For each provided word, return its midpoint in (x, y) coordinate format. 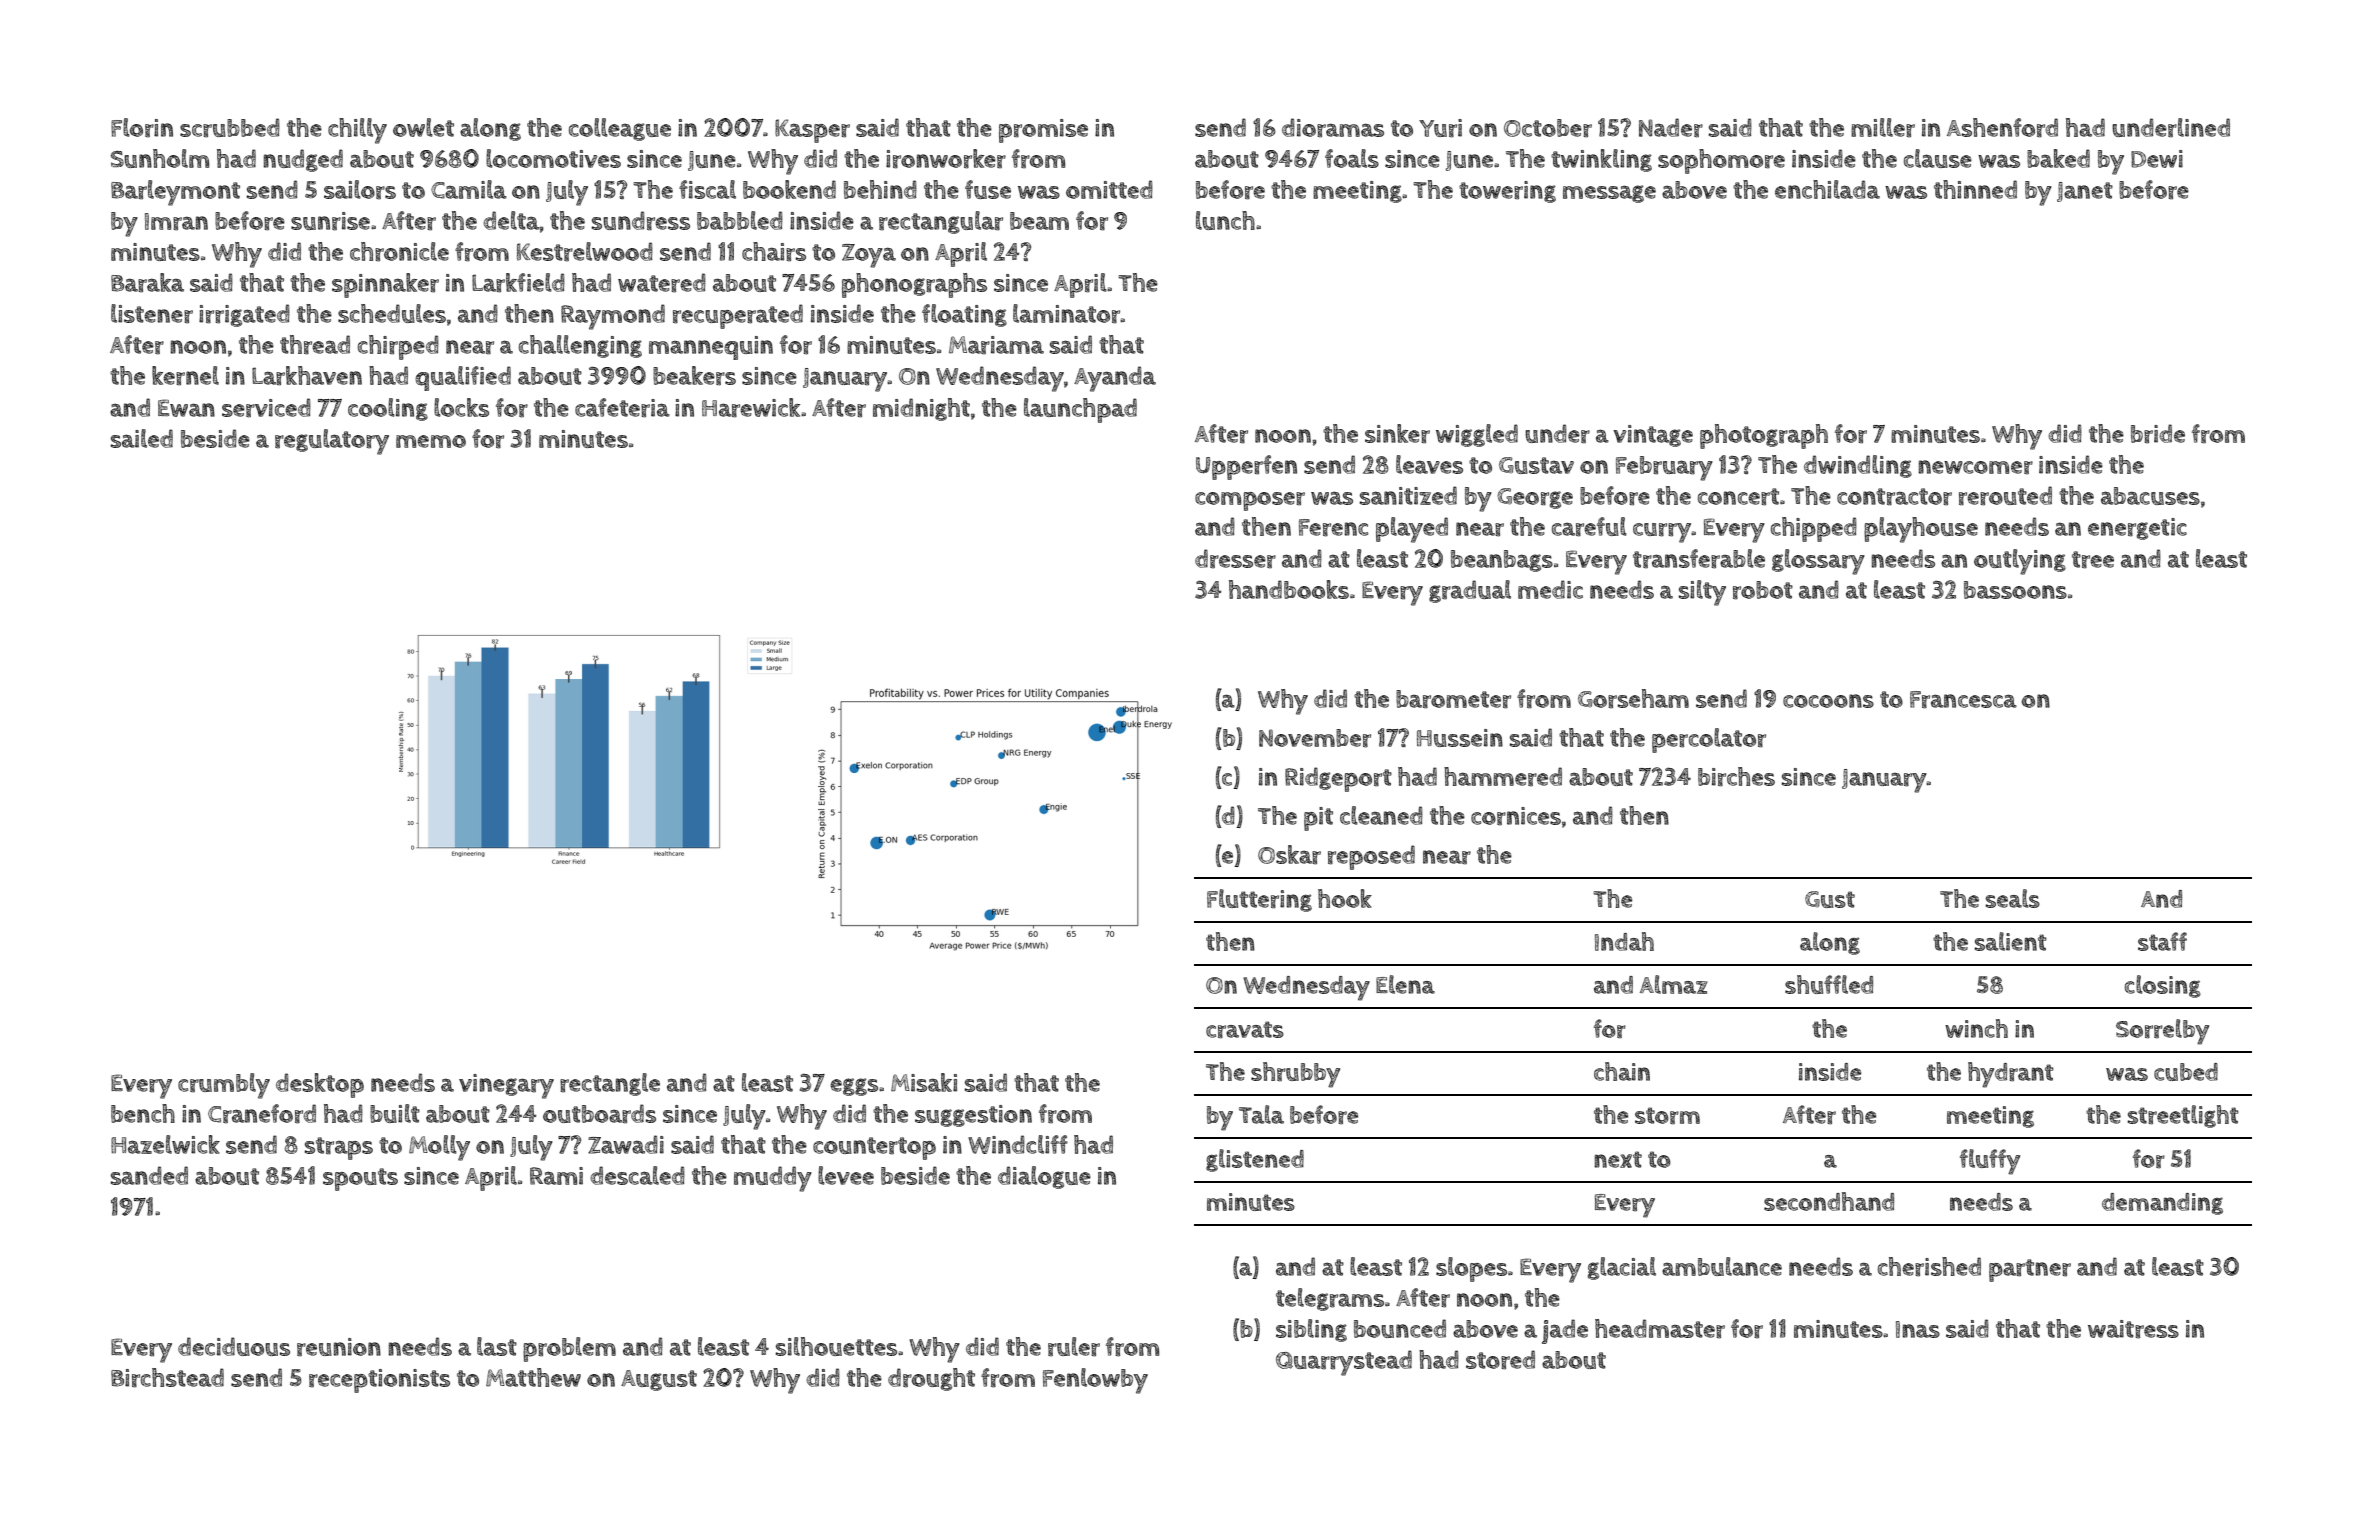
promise (1043, 131)
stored (1500, 1360)
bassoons (2015, 590)
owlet (423, 127)
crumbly (224, 1086)
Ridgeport (1338, 779)
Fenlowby (1095, 1381)
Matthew (533, 1377)
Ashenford (2002, 128)
